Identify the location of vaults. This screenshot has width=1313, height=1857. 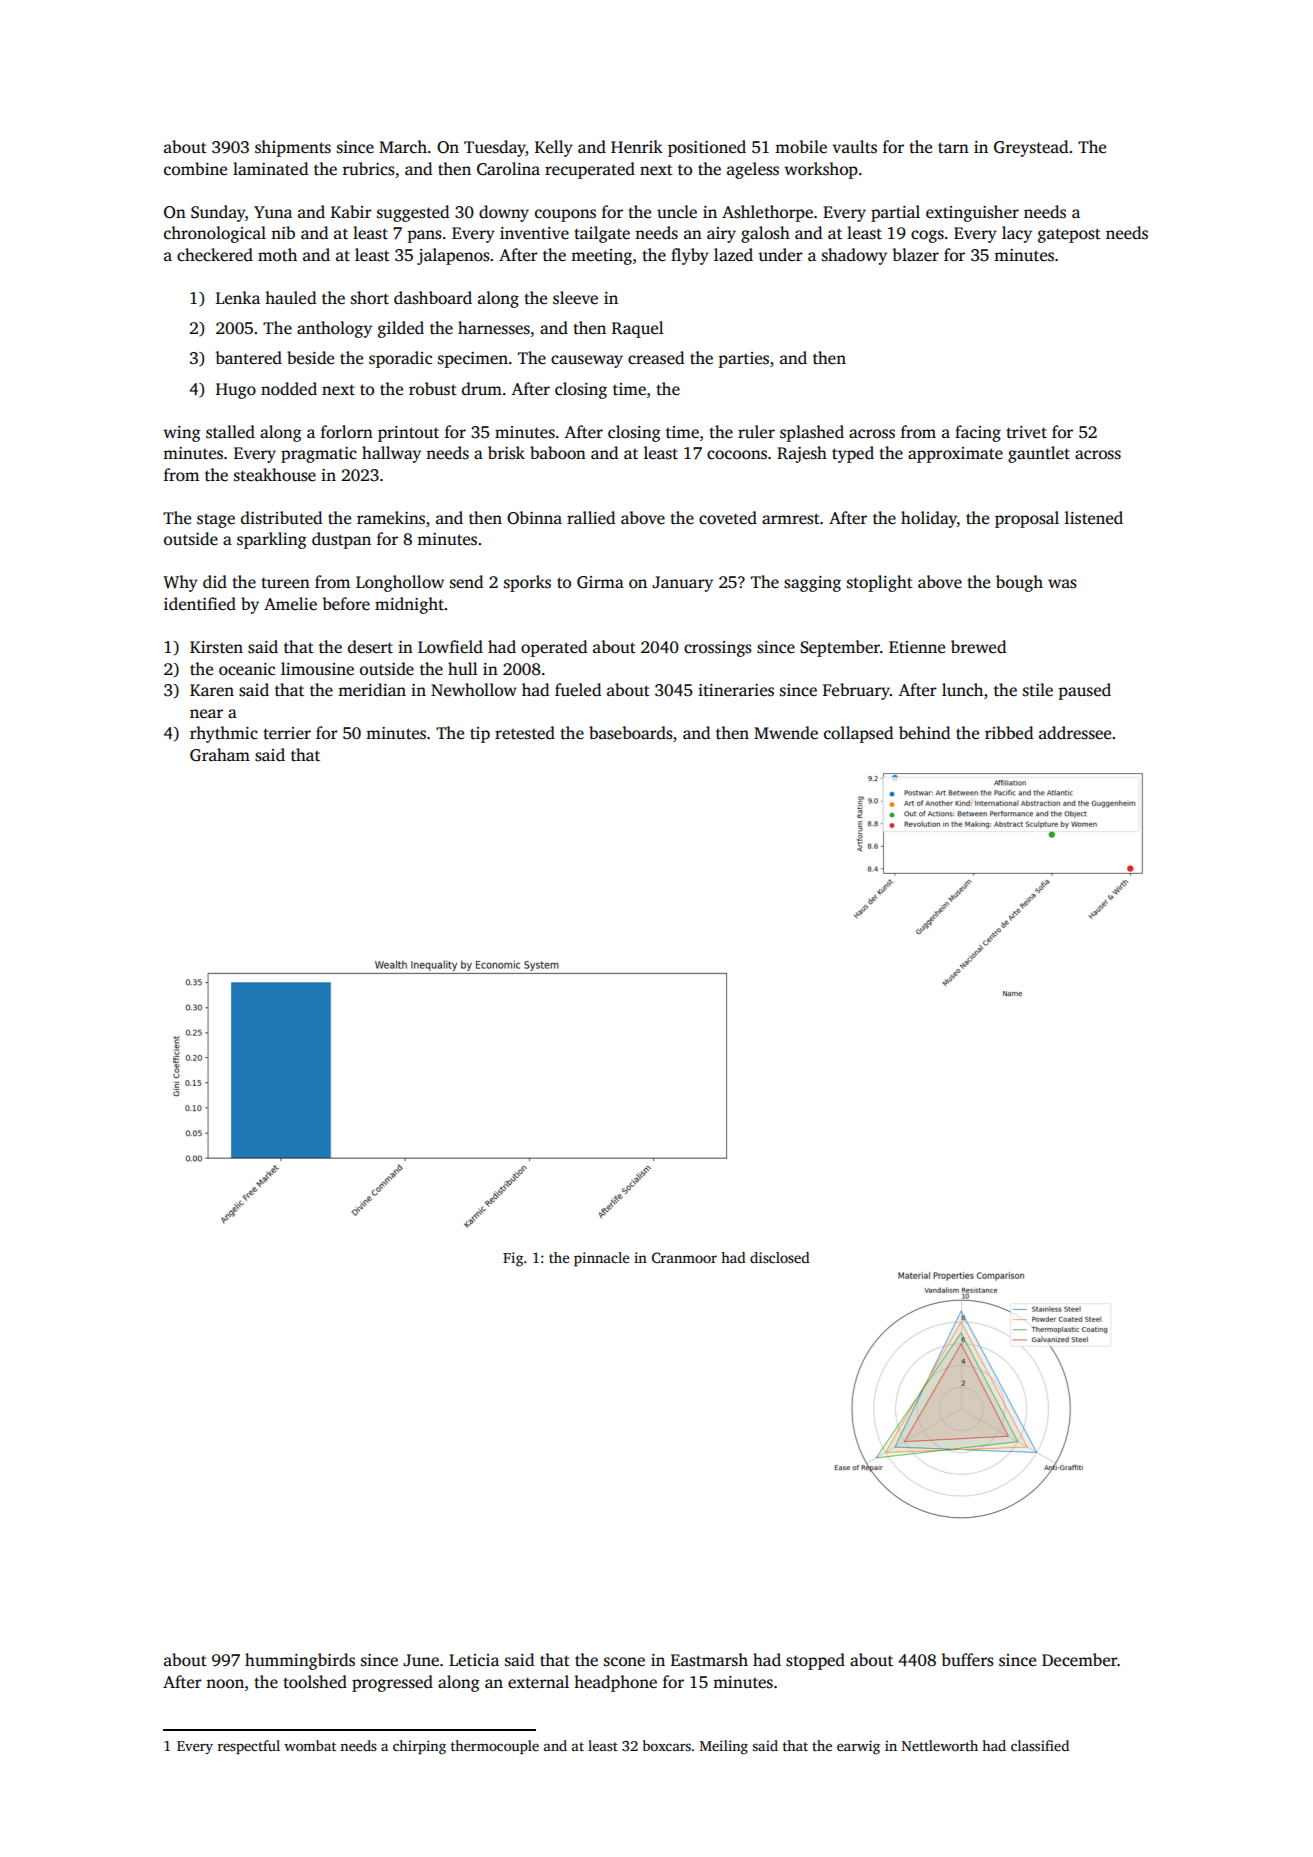
(854, 147).
